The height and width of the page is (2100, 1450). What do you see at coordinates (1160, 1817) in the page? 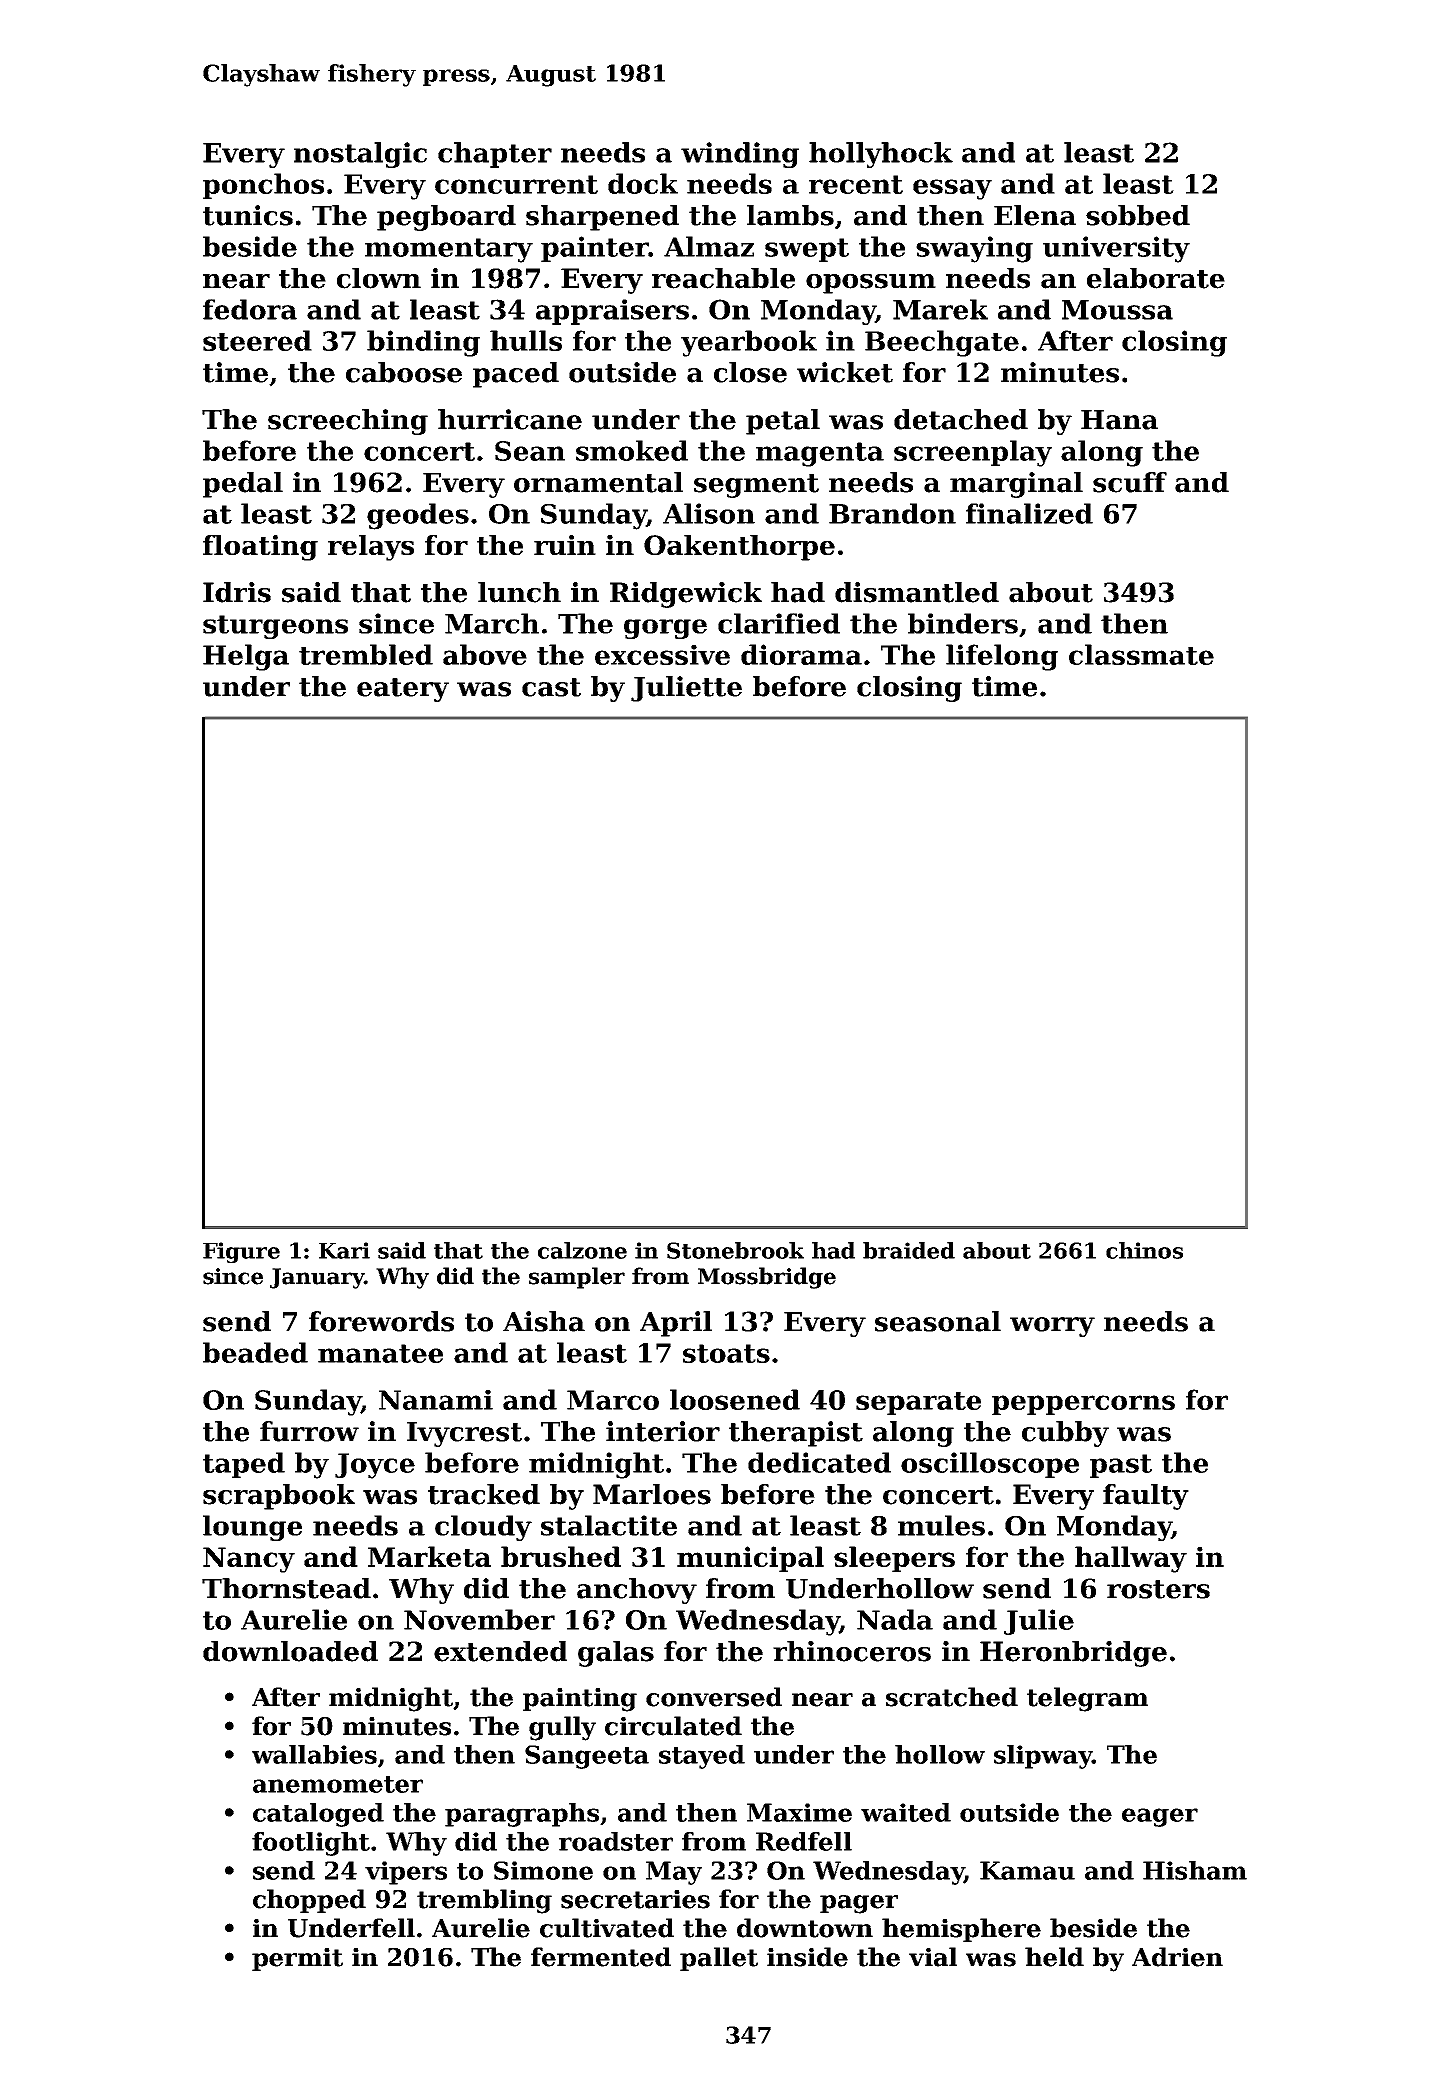
I see `eager` at bounding box center [1160, 1817].
